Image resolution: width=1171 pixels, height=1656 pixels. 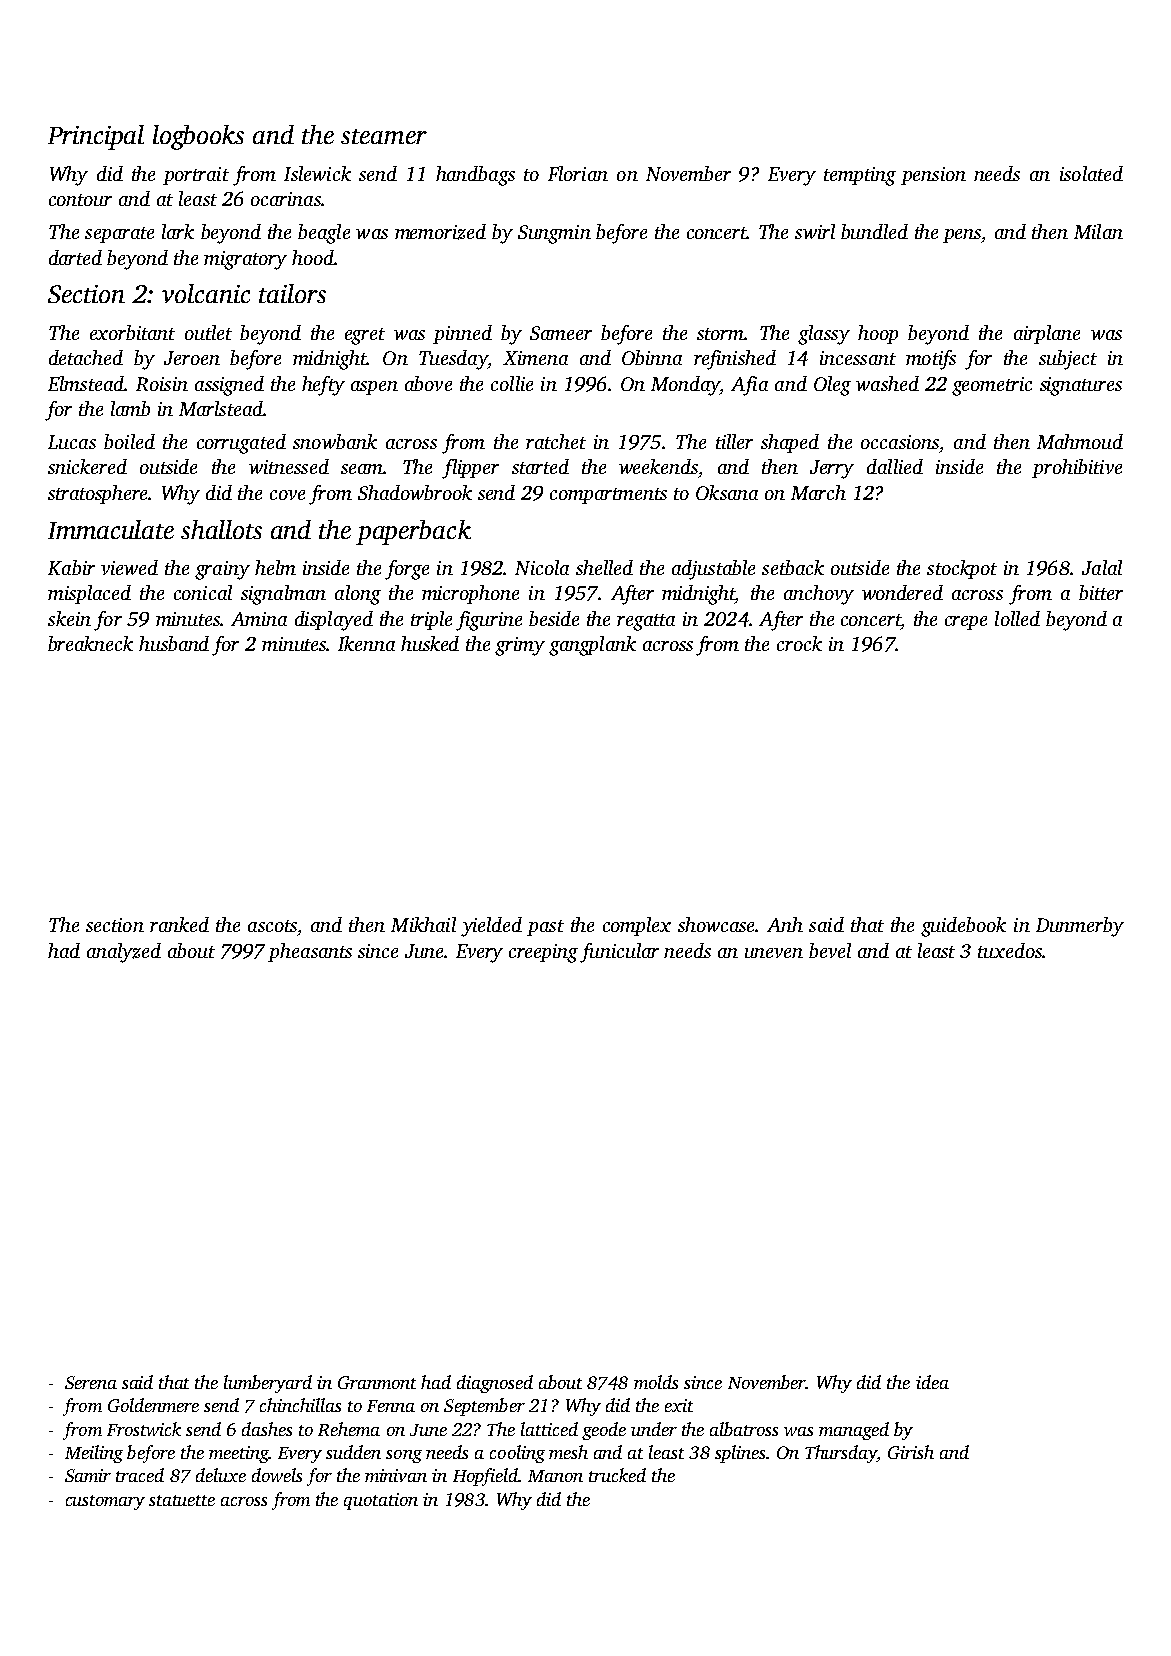 I want to click on Meiling, so click(x=94, y=1454).
